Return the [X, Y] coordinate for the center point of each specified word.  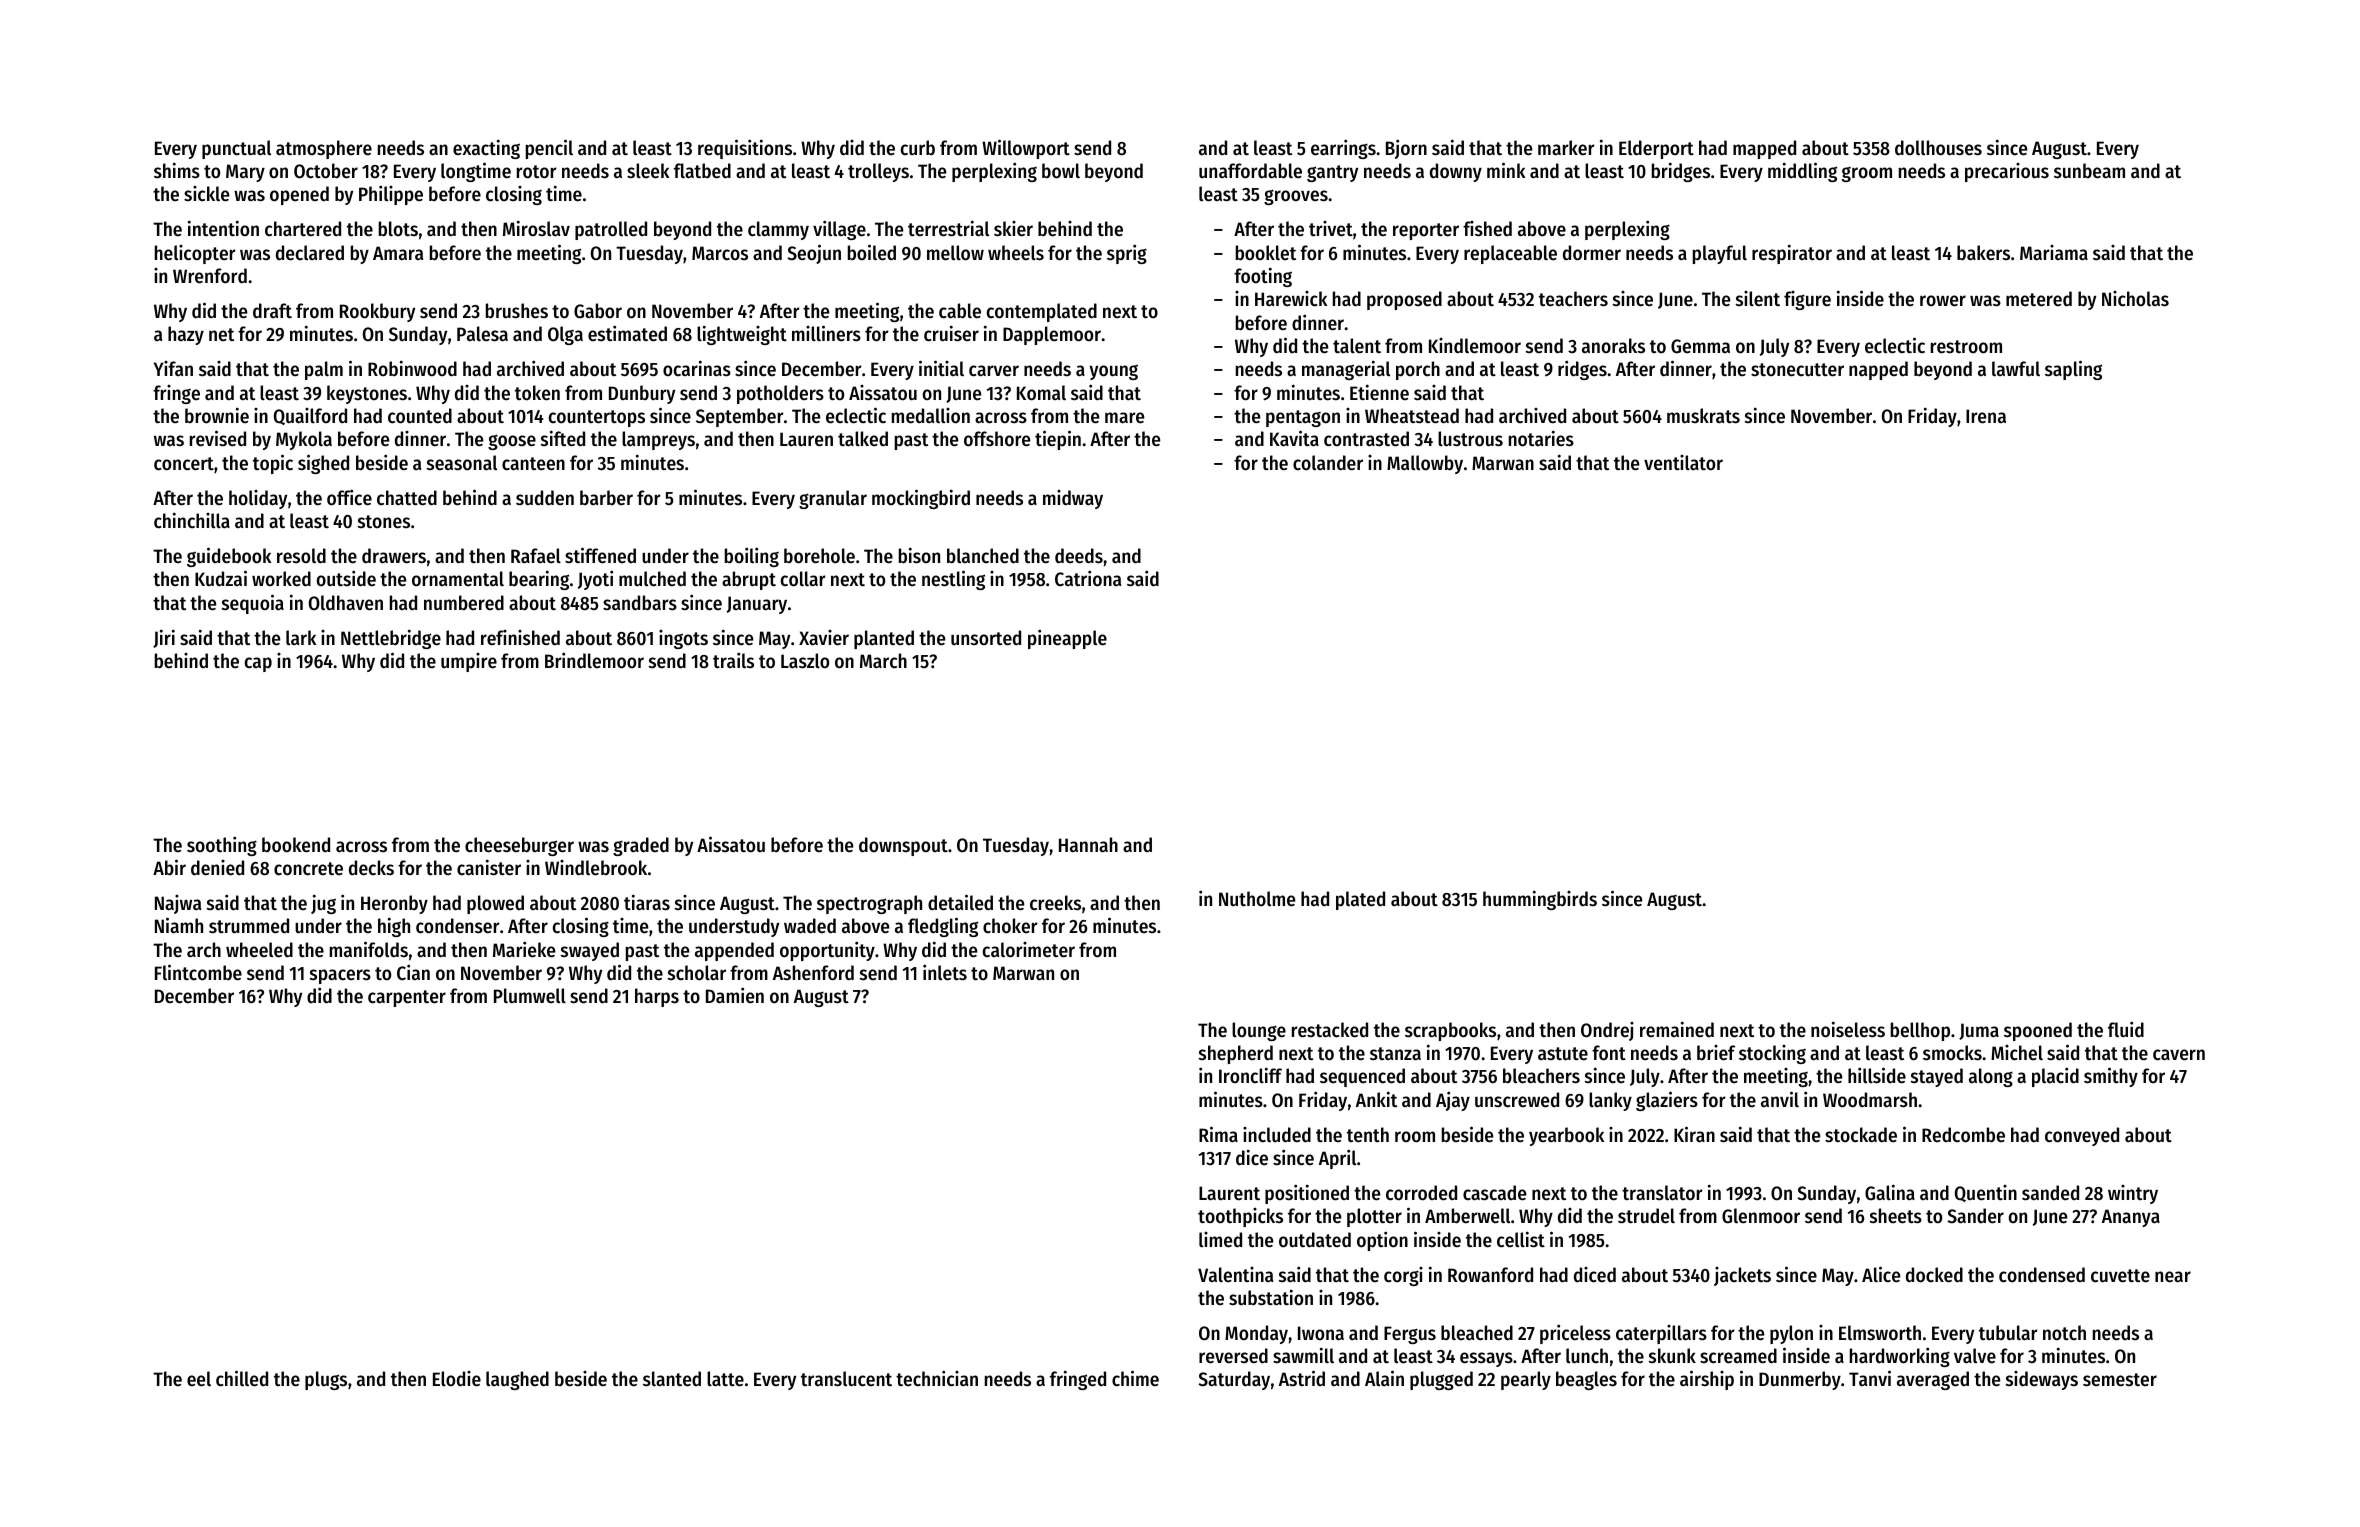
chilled [242, 1378]
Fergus [1410, 1335]
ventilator [1683, 463]
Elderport [1656, 149]
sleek [648, 171]
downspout [903, 846]
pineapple [1067, 639]
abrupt [749, 580]
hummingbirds [1540, 900]
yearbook [1566, 1136]
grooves [1296, 197]
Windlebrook [596, 868]
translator [1662, 1193]
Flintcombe [198, 972]
